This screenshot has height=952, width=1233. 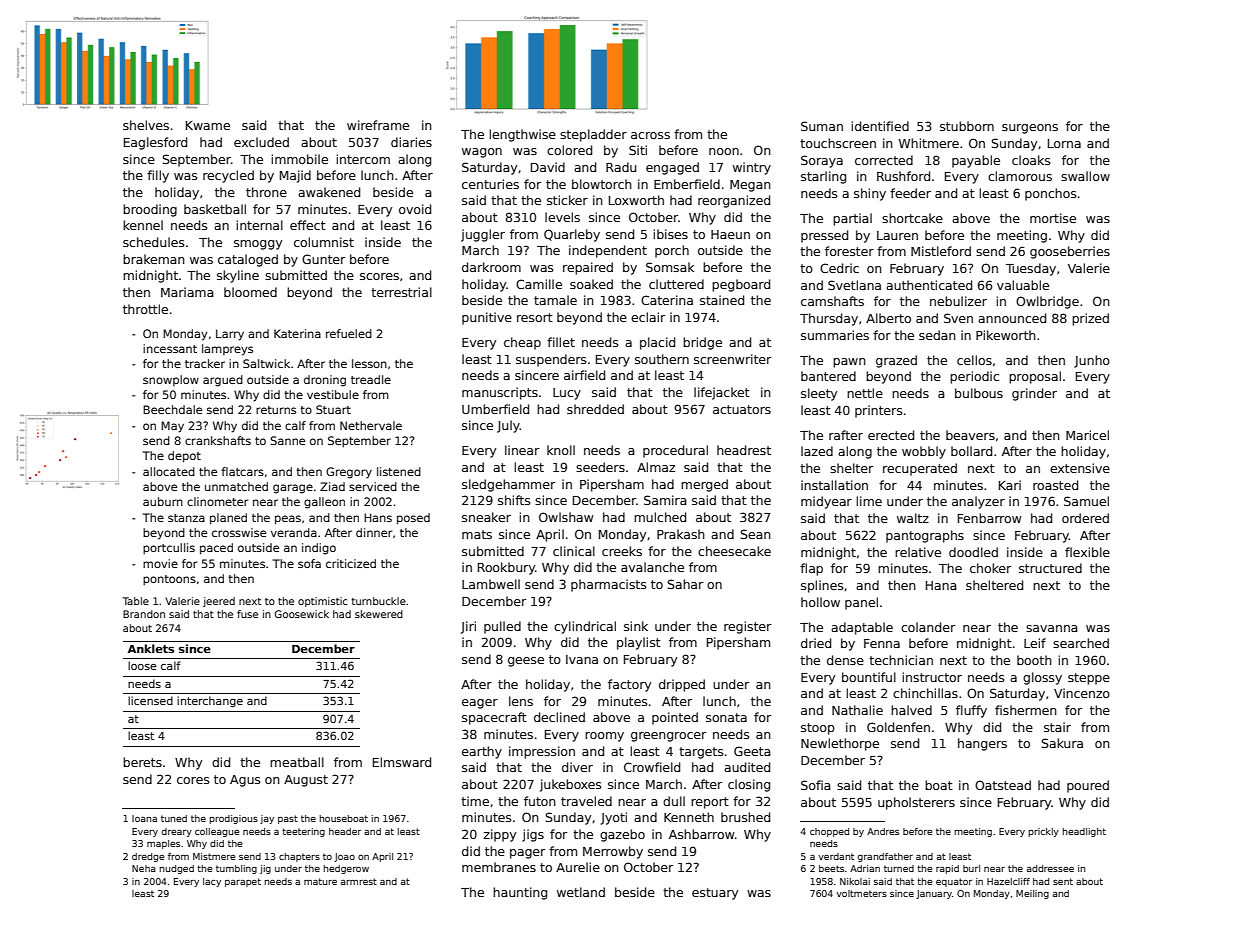 I want to click on wetland, so click(x=581, y=892).
